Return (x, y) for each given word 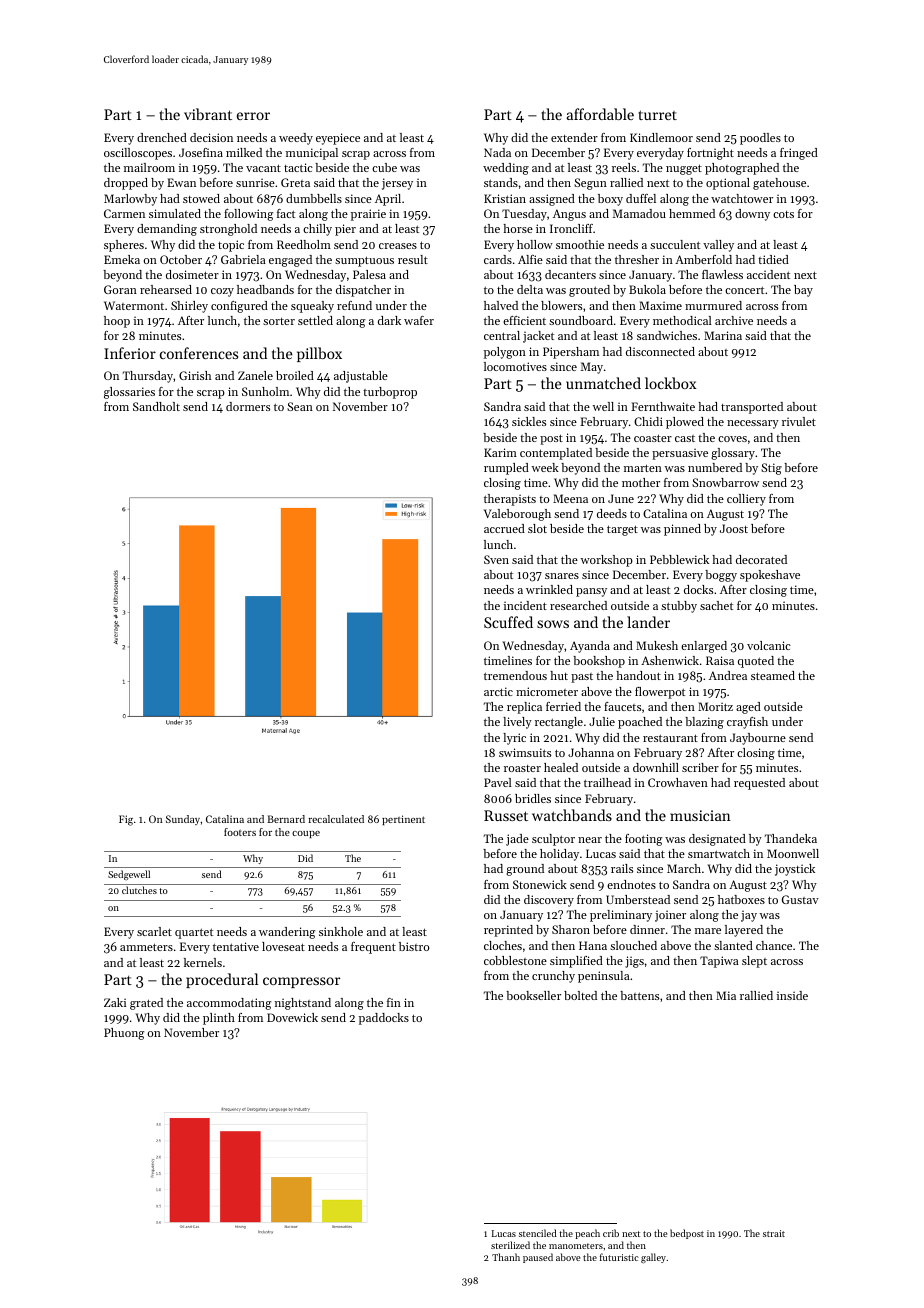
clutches (139, 890)
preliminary (621, 916)
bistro (414, 946)
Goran (120, 289)
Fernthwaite (663, 406)
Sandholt (156, 406)
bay (803, 291)
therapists (510, 500)
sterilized (510, 1245)
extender (574, 137)
